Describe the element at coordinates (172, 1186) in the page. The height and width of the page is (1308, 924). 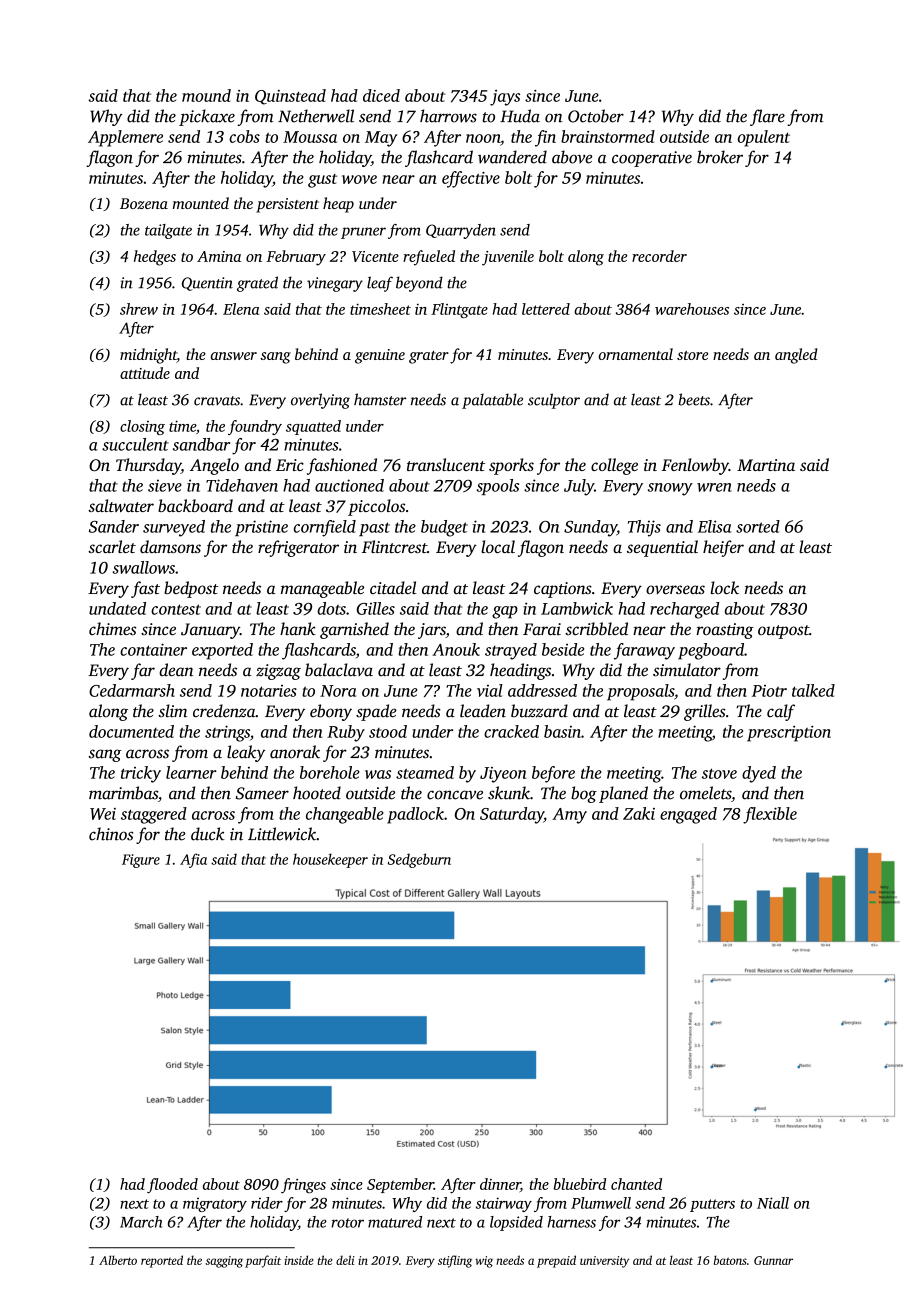
I see `flooded` at that location.
